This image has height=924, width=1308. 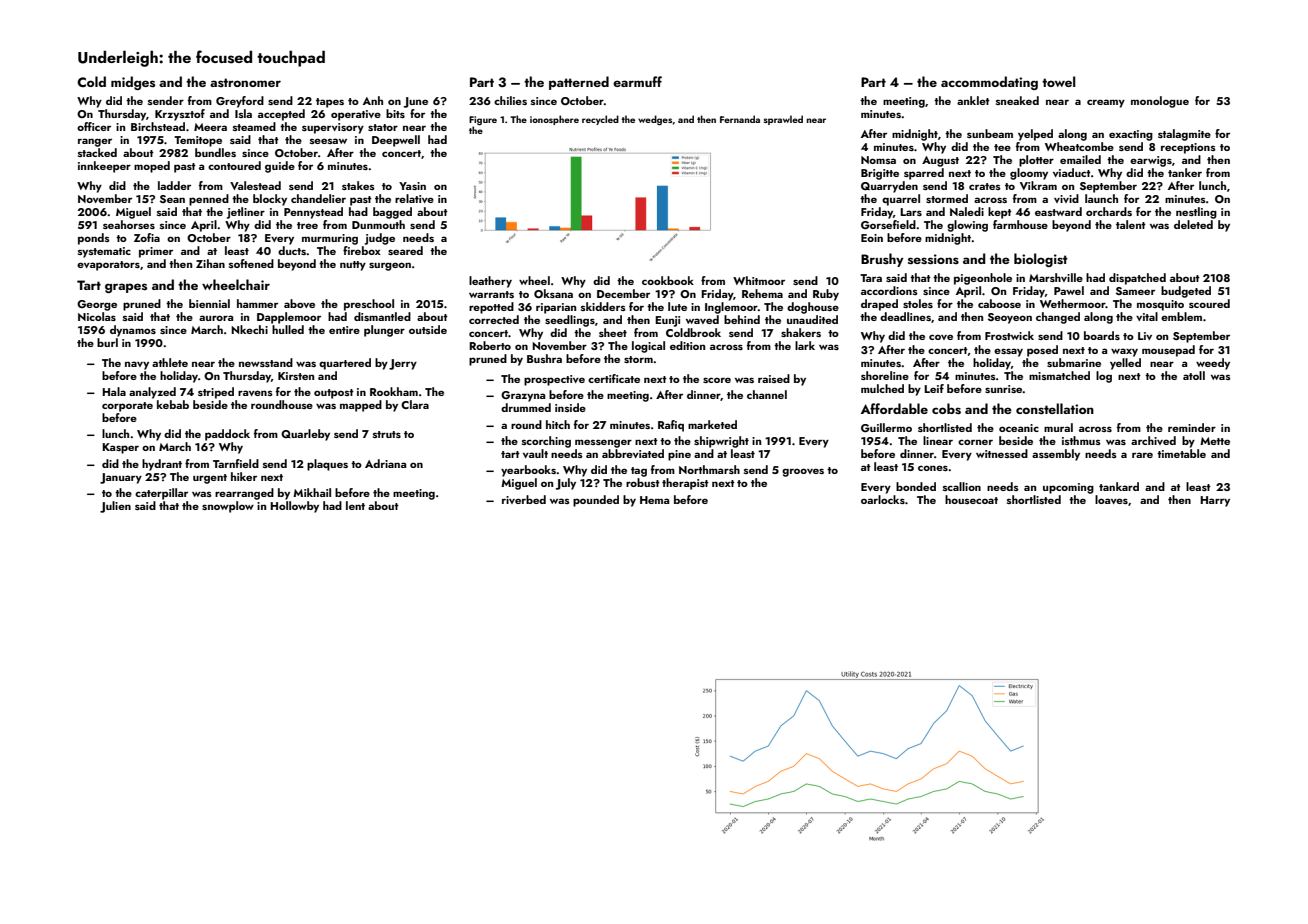 What do you see at coordinates (554, 120) in the image?
I see `ionosphere` at bounding box center [554, 120].
